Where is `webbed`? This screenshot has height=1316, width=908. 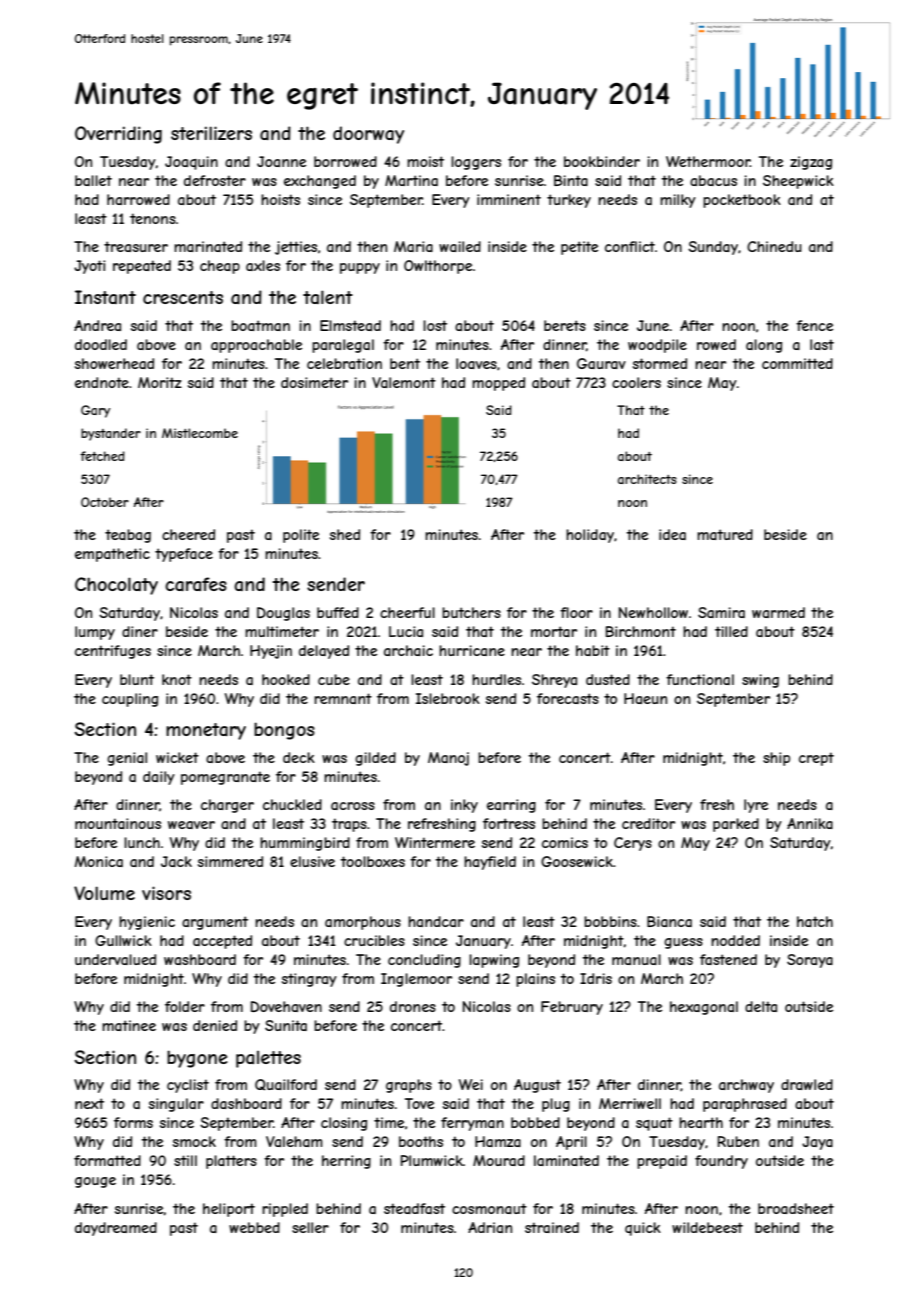 webbed is located at coordinates (254, 1227).
